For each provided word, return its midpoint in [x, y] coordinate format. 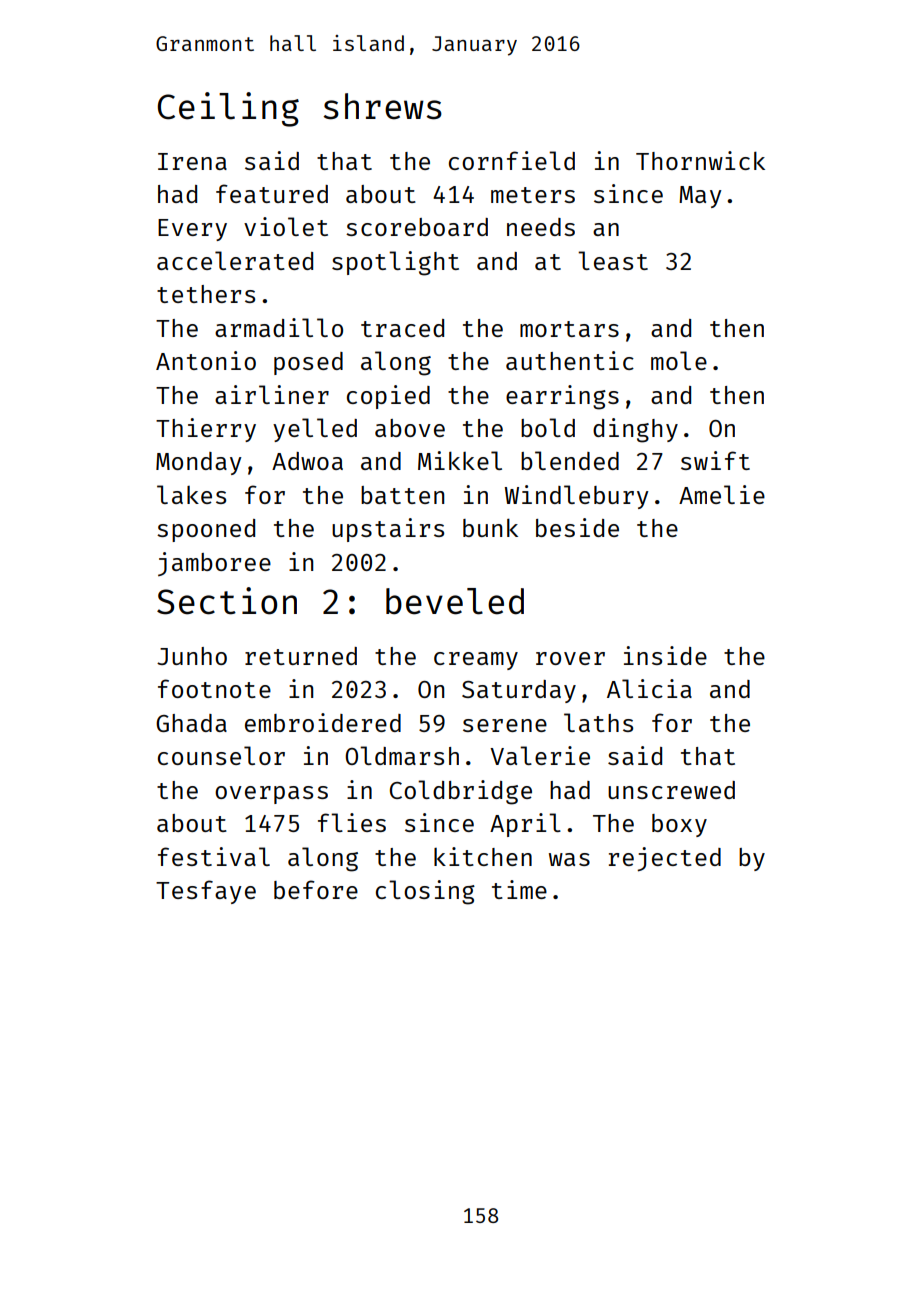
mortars [569, 329]
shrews [382, 106]
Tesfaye [206, 892]
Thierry [206, 430]
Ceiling [228, 109]
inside [665, 655]
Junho [192, 656]
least [613, 260]
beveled [455, 601]
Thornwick [700, 160]
